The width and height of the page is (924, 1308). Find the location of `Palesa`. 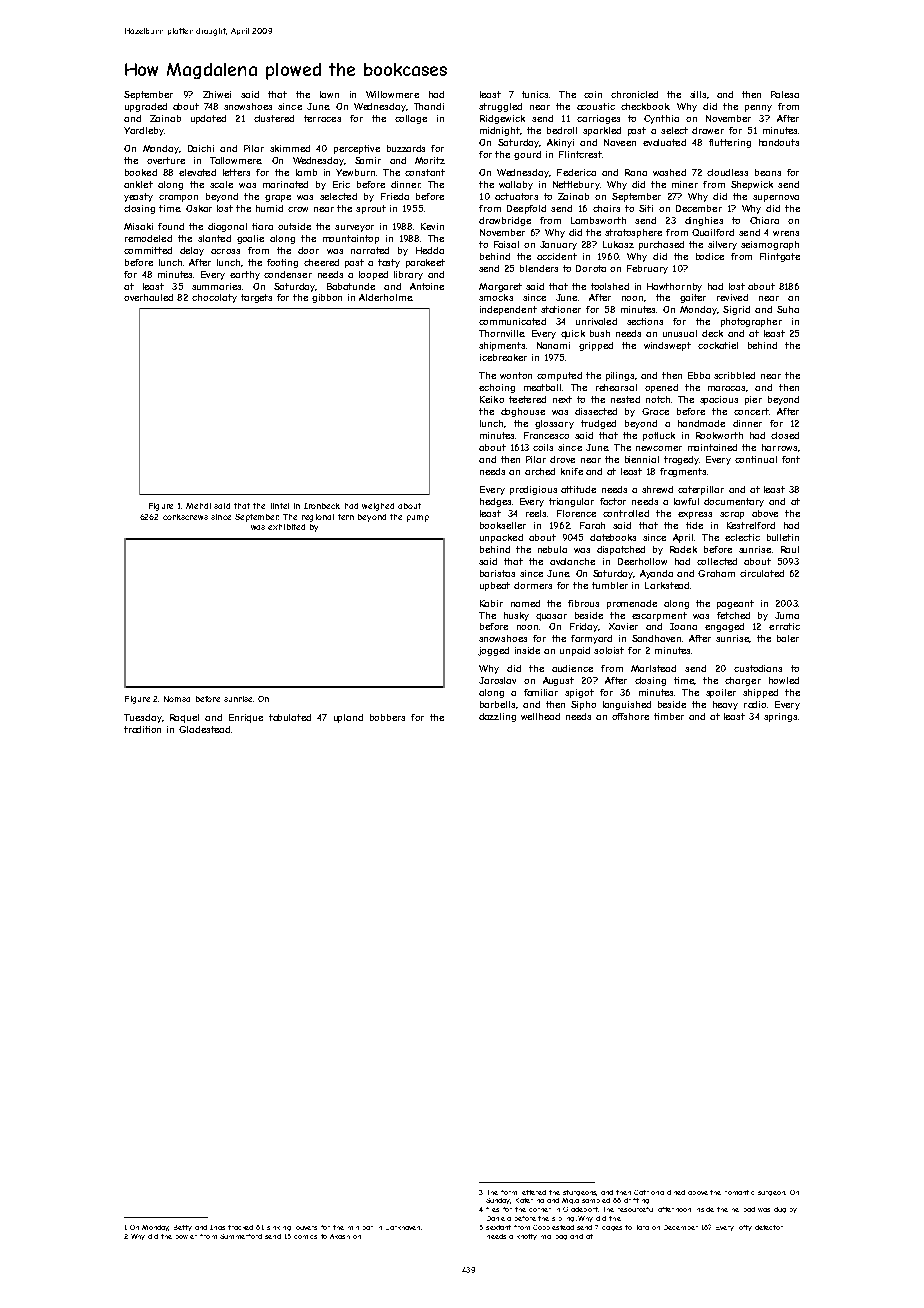

Palesa is located at coordinates (785, 94).
